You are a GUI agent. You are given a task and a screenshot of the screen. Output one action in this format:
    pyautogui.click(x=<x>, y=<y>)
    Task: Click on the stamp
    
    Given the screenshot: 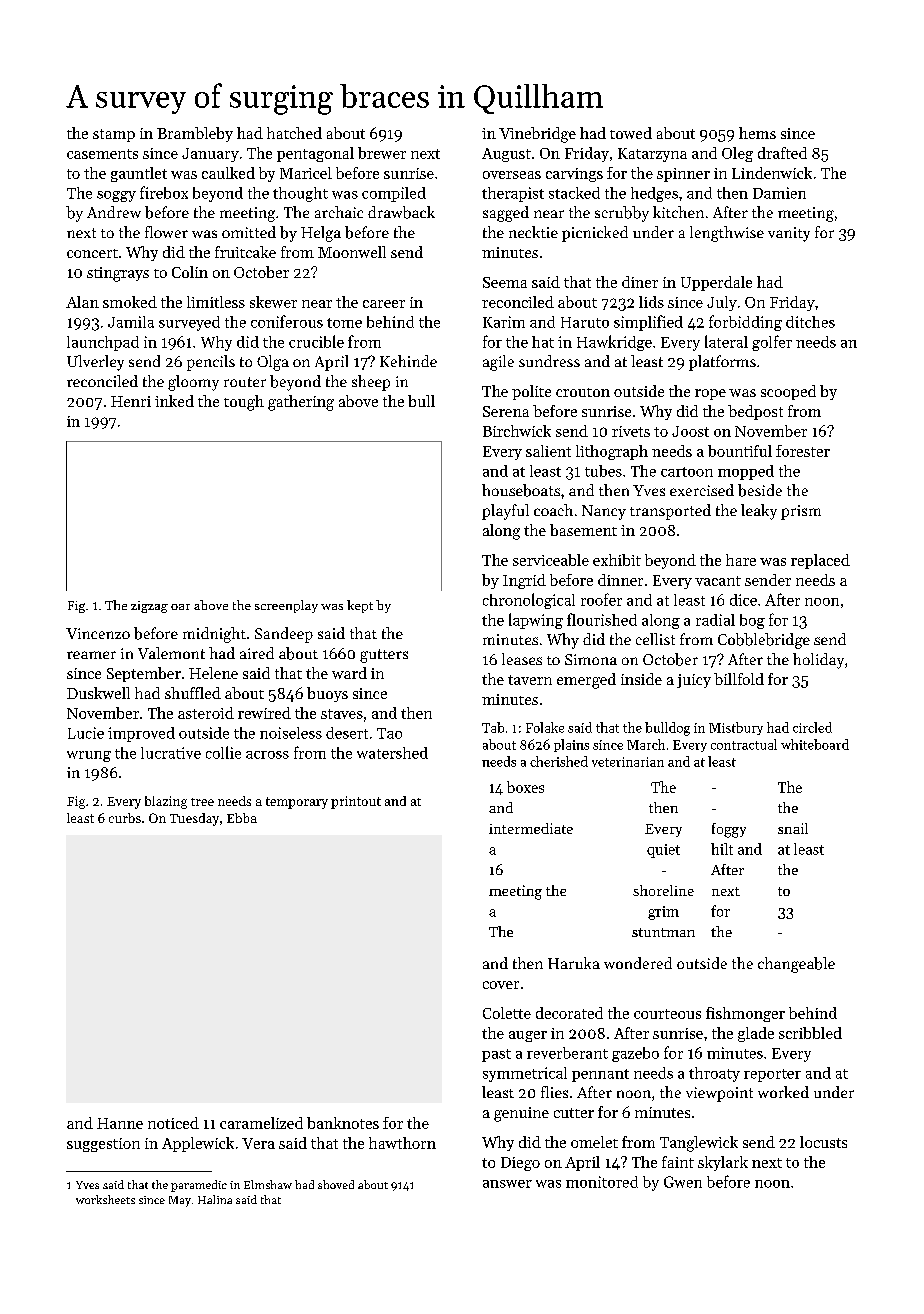 What is the action you would take?
    pyautogui.click(x=114, y=135)
